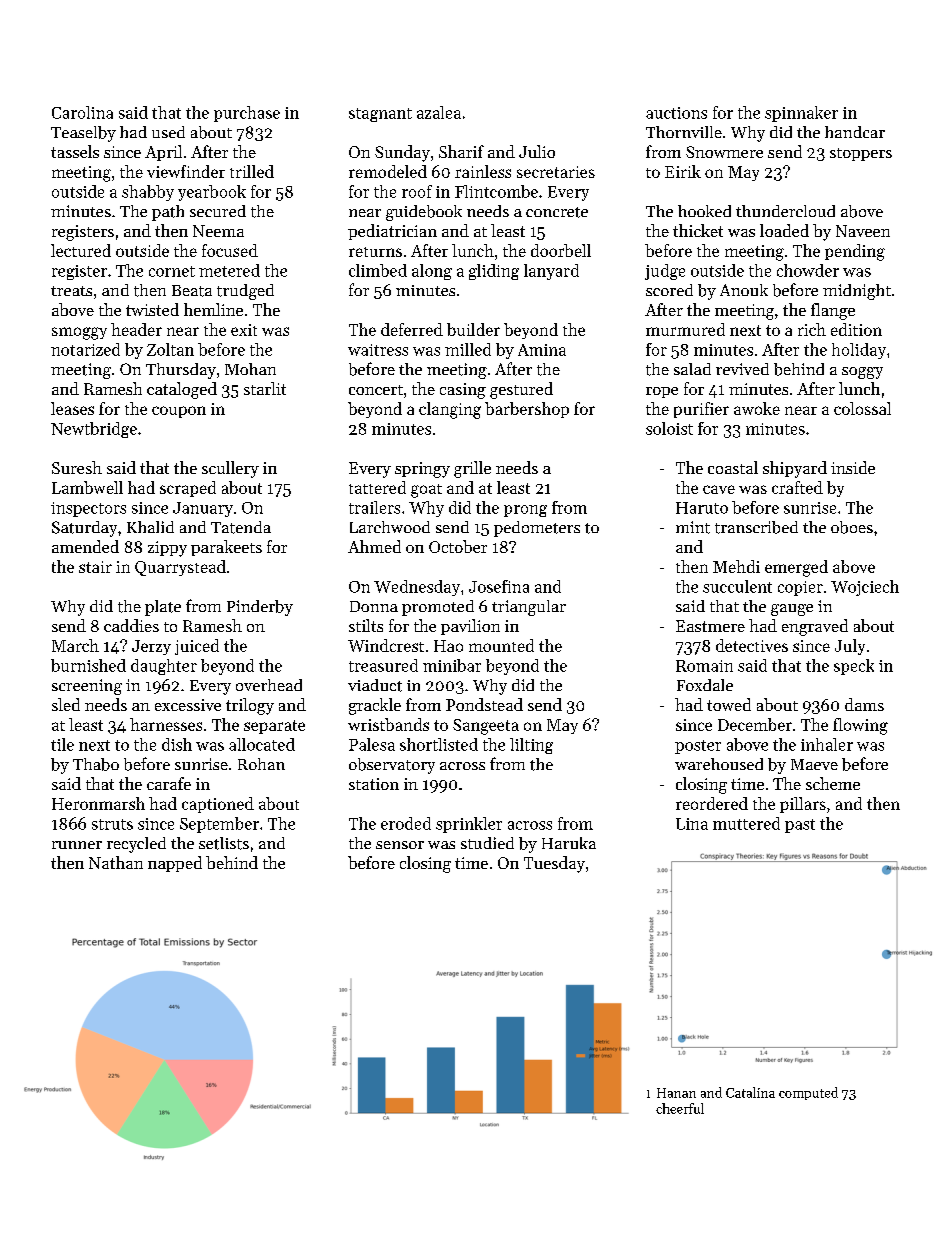  What do you see at coordinates (501, 645) in the screenshot?
I see `mounted` at bounding box center [501, 645].
